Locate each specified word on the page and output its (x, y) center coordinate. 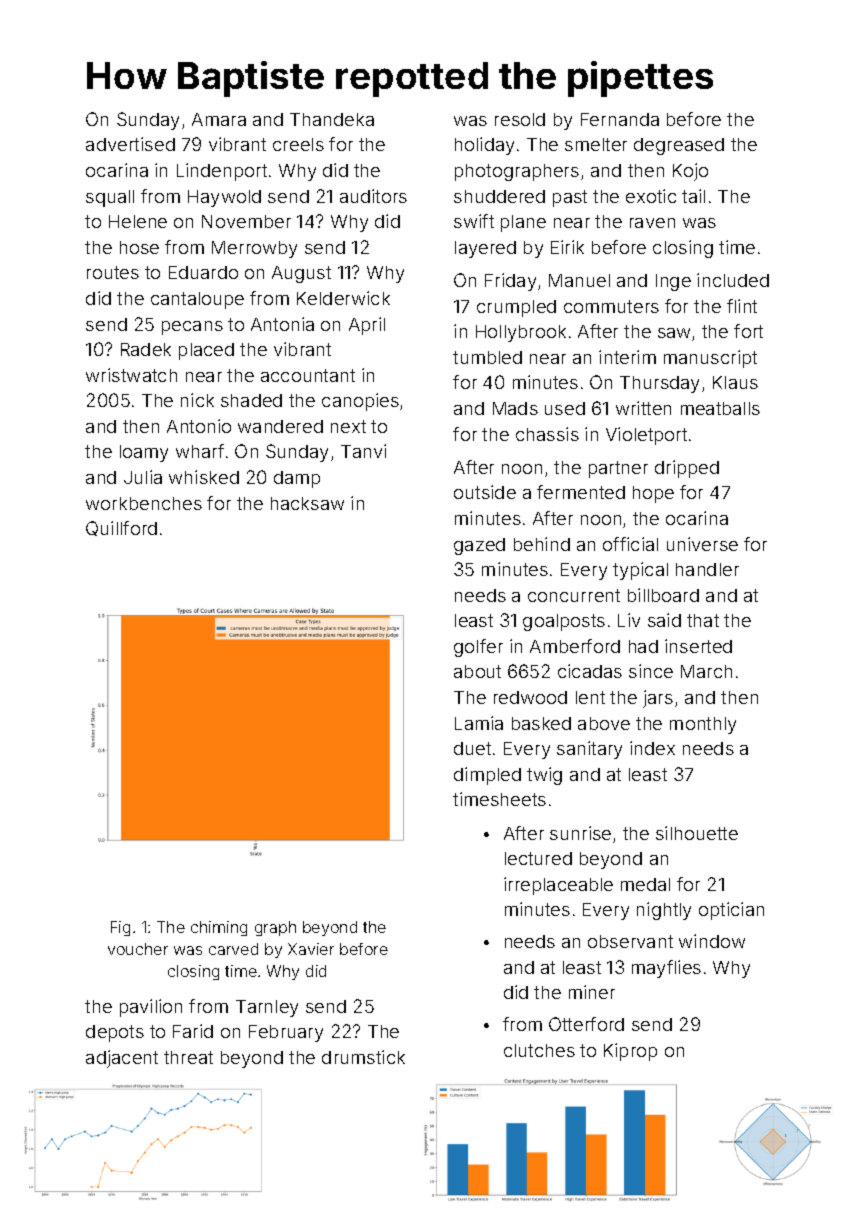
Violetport (646, 436)
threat (188, 1057)
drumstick (363, 1057)
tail (693, 196)
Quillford (121, 528)
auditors (373, 196)
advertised (130, 144)
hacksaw (307, 503)
